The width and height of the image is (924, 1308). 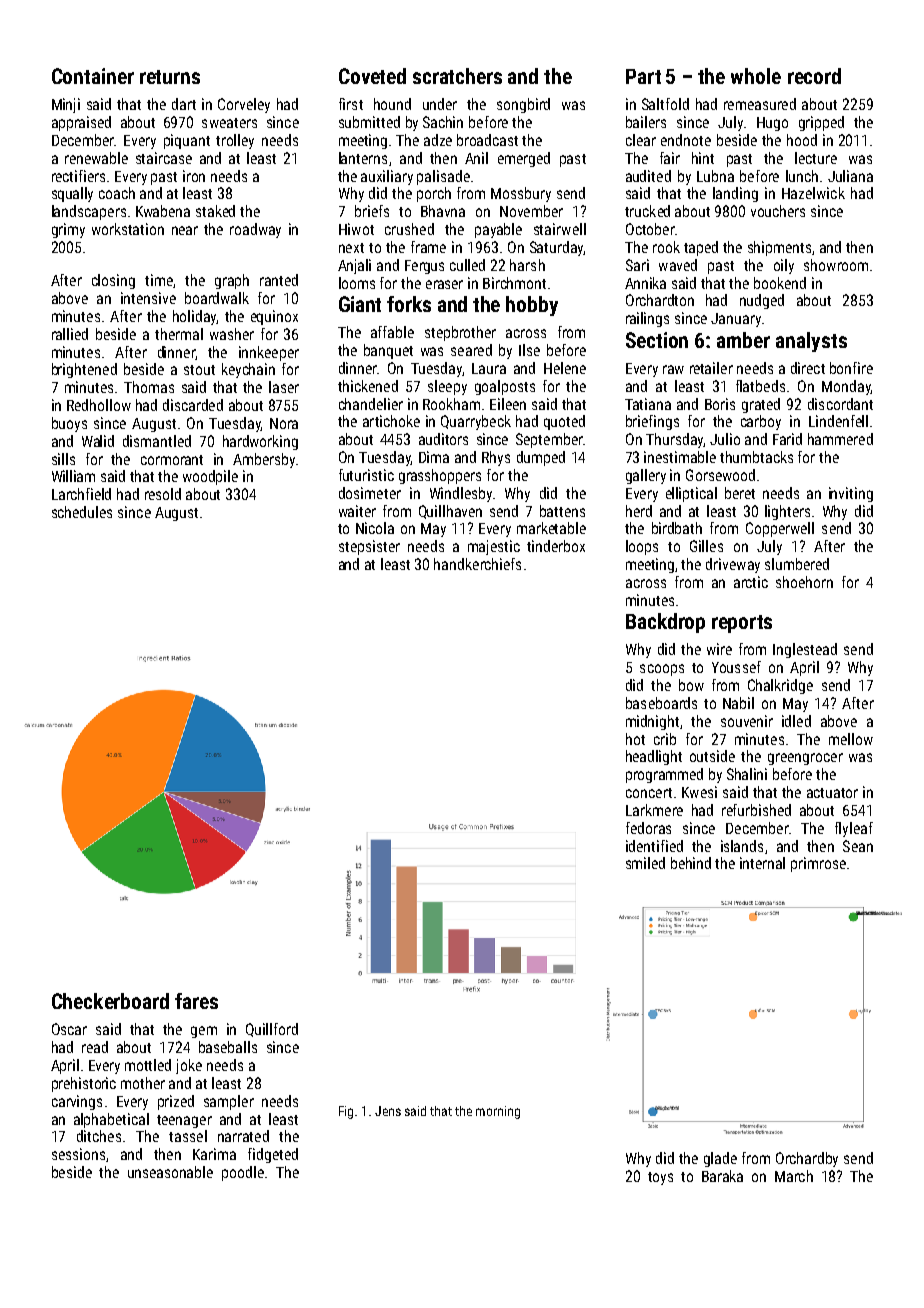 I want to click on whole, so click(x=756, y=76).
